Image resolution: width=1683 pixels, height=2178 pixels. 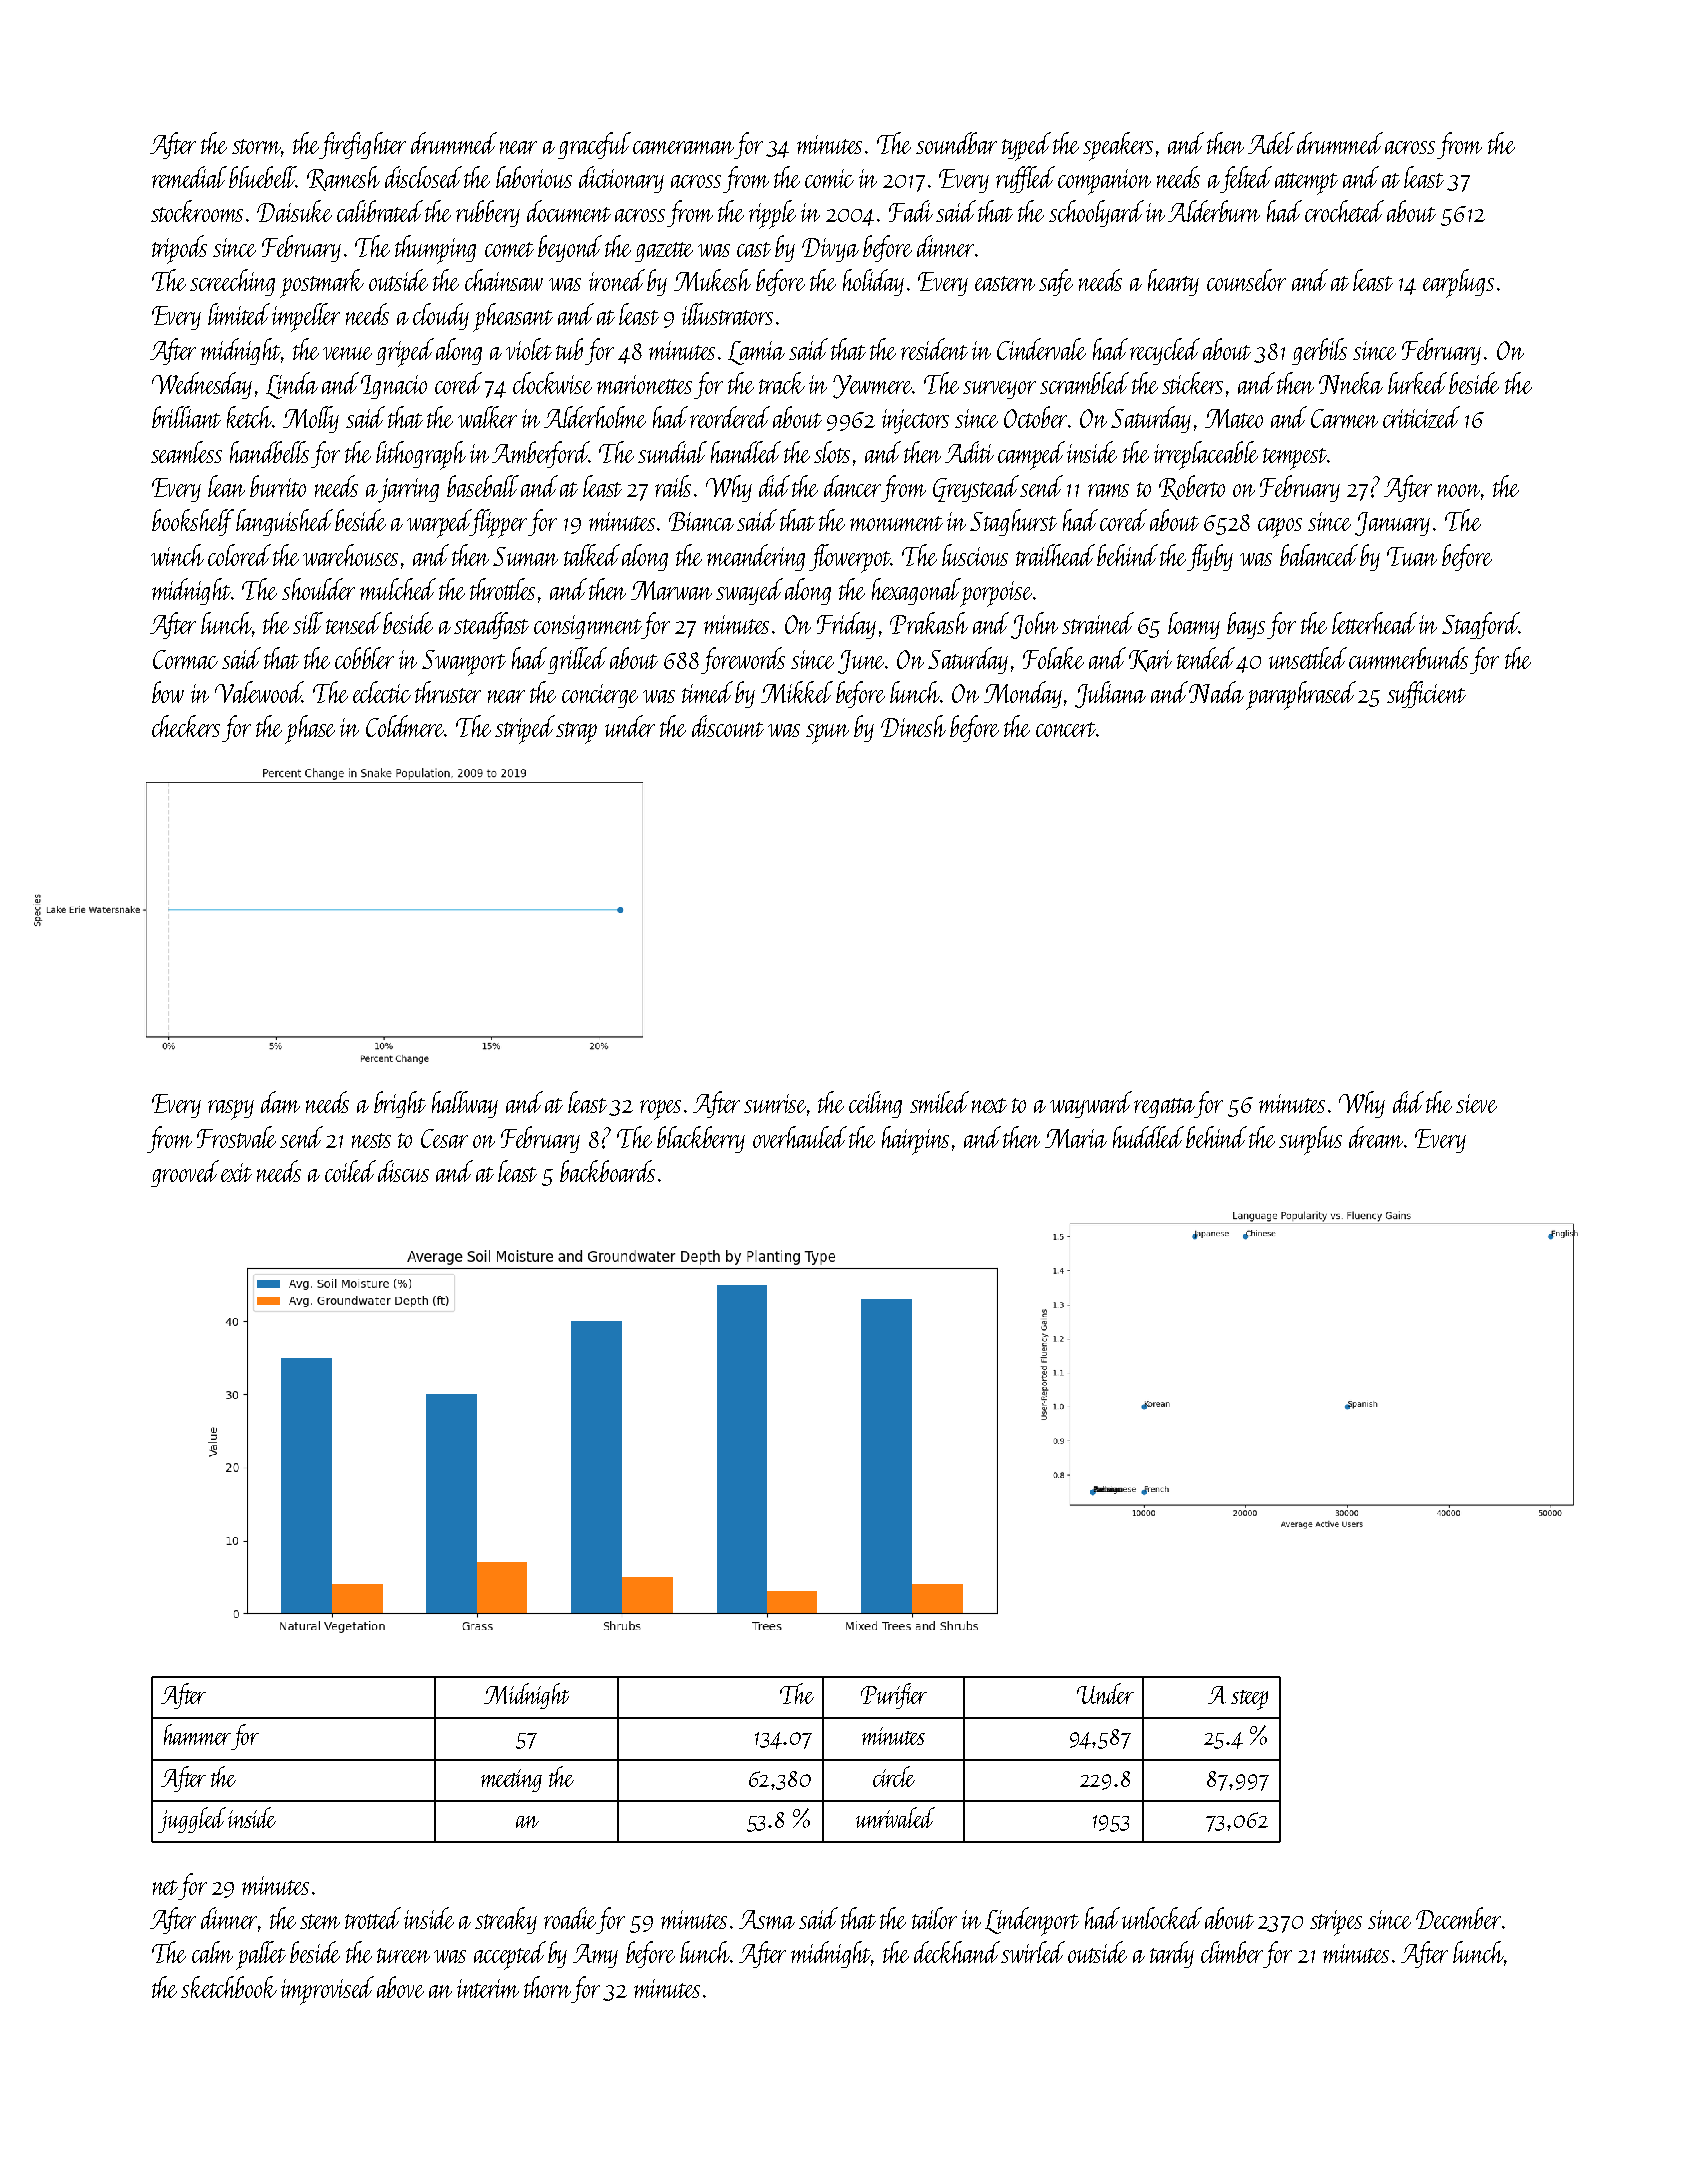 I want to click on exit, so click(x=236, y=1172).
